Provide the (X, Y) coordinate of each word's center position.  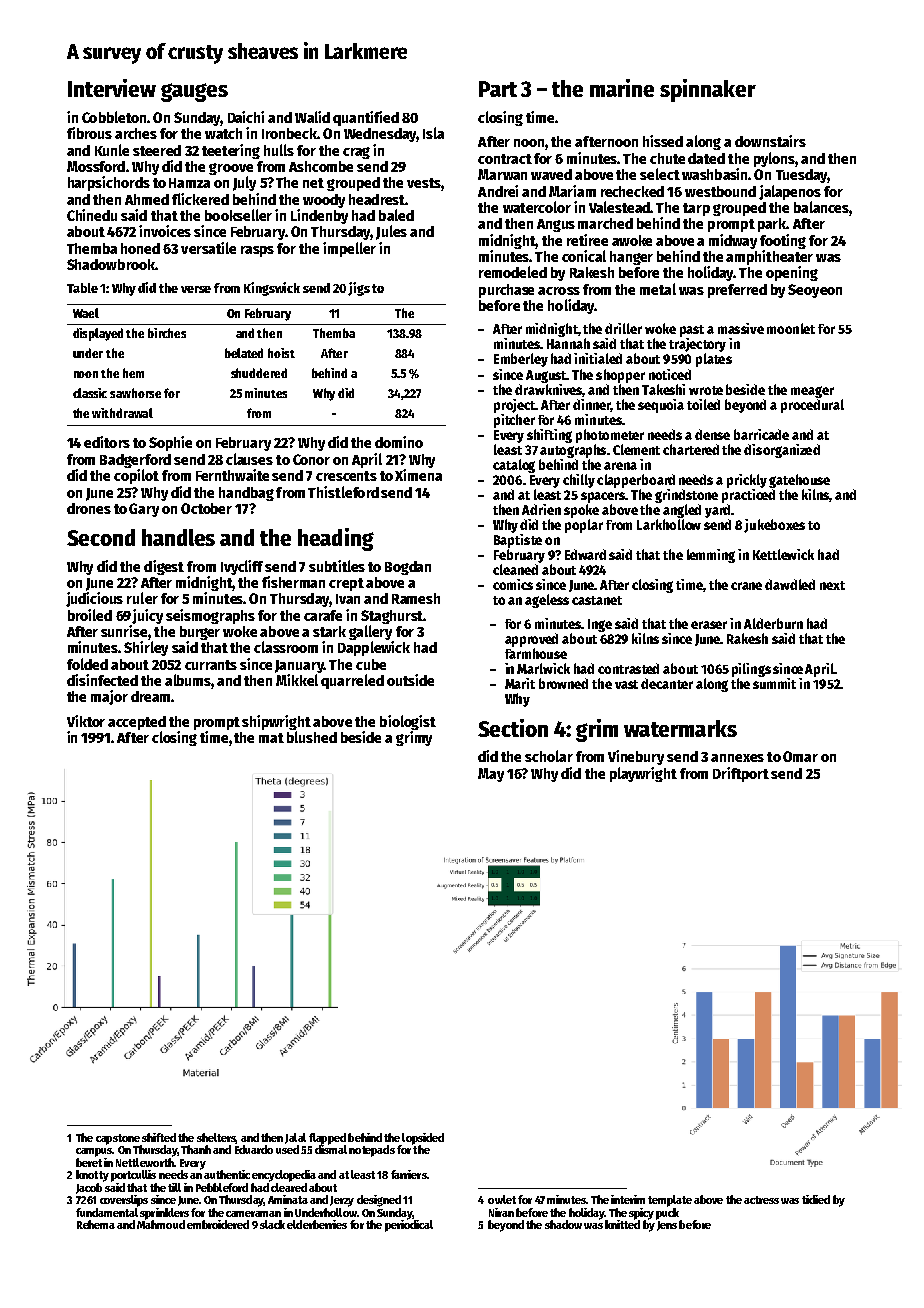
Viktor (86, 721)
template (670, 1201)
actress (761, 1200)
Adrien (541, 509)
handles (178, 537)
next (832, 585)
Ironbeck (289, 133)
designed (379, 1201)
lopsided (423, 1139)
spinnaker (708, 90)
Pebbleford (222, 1187)
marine (622, 88)
